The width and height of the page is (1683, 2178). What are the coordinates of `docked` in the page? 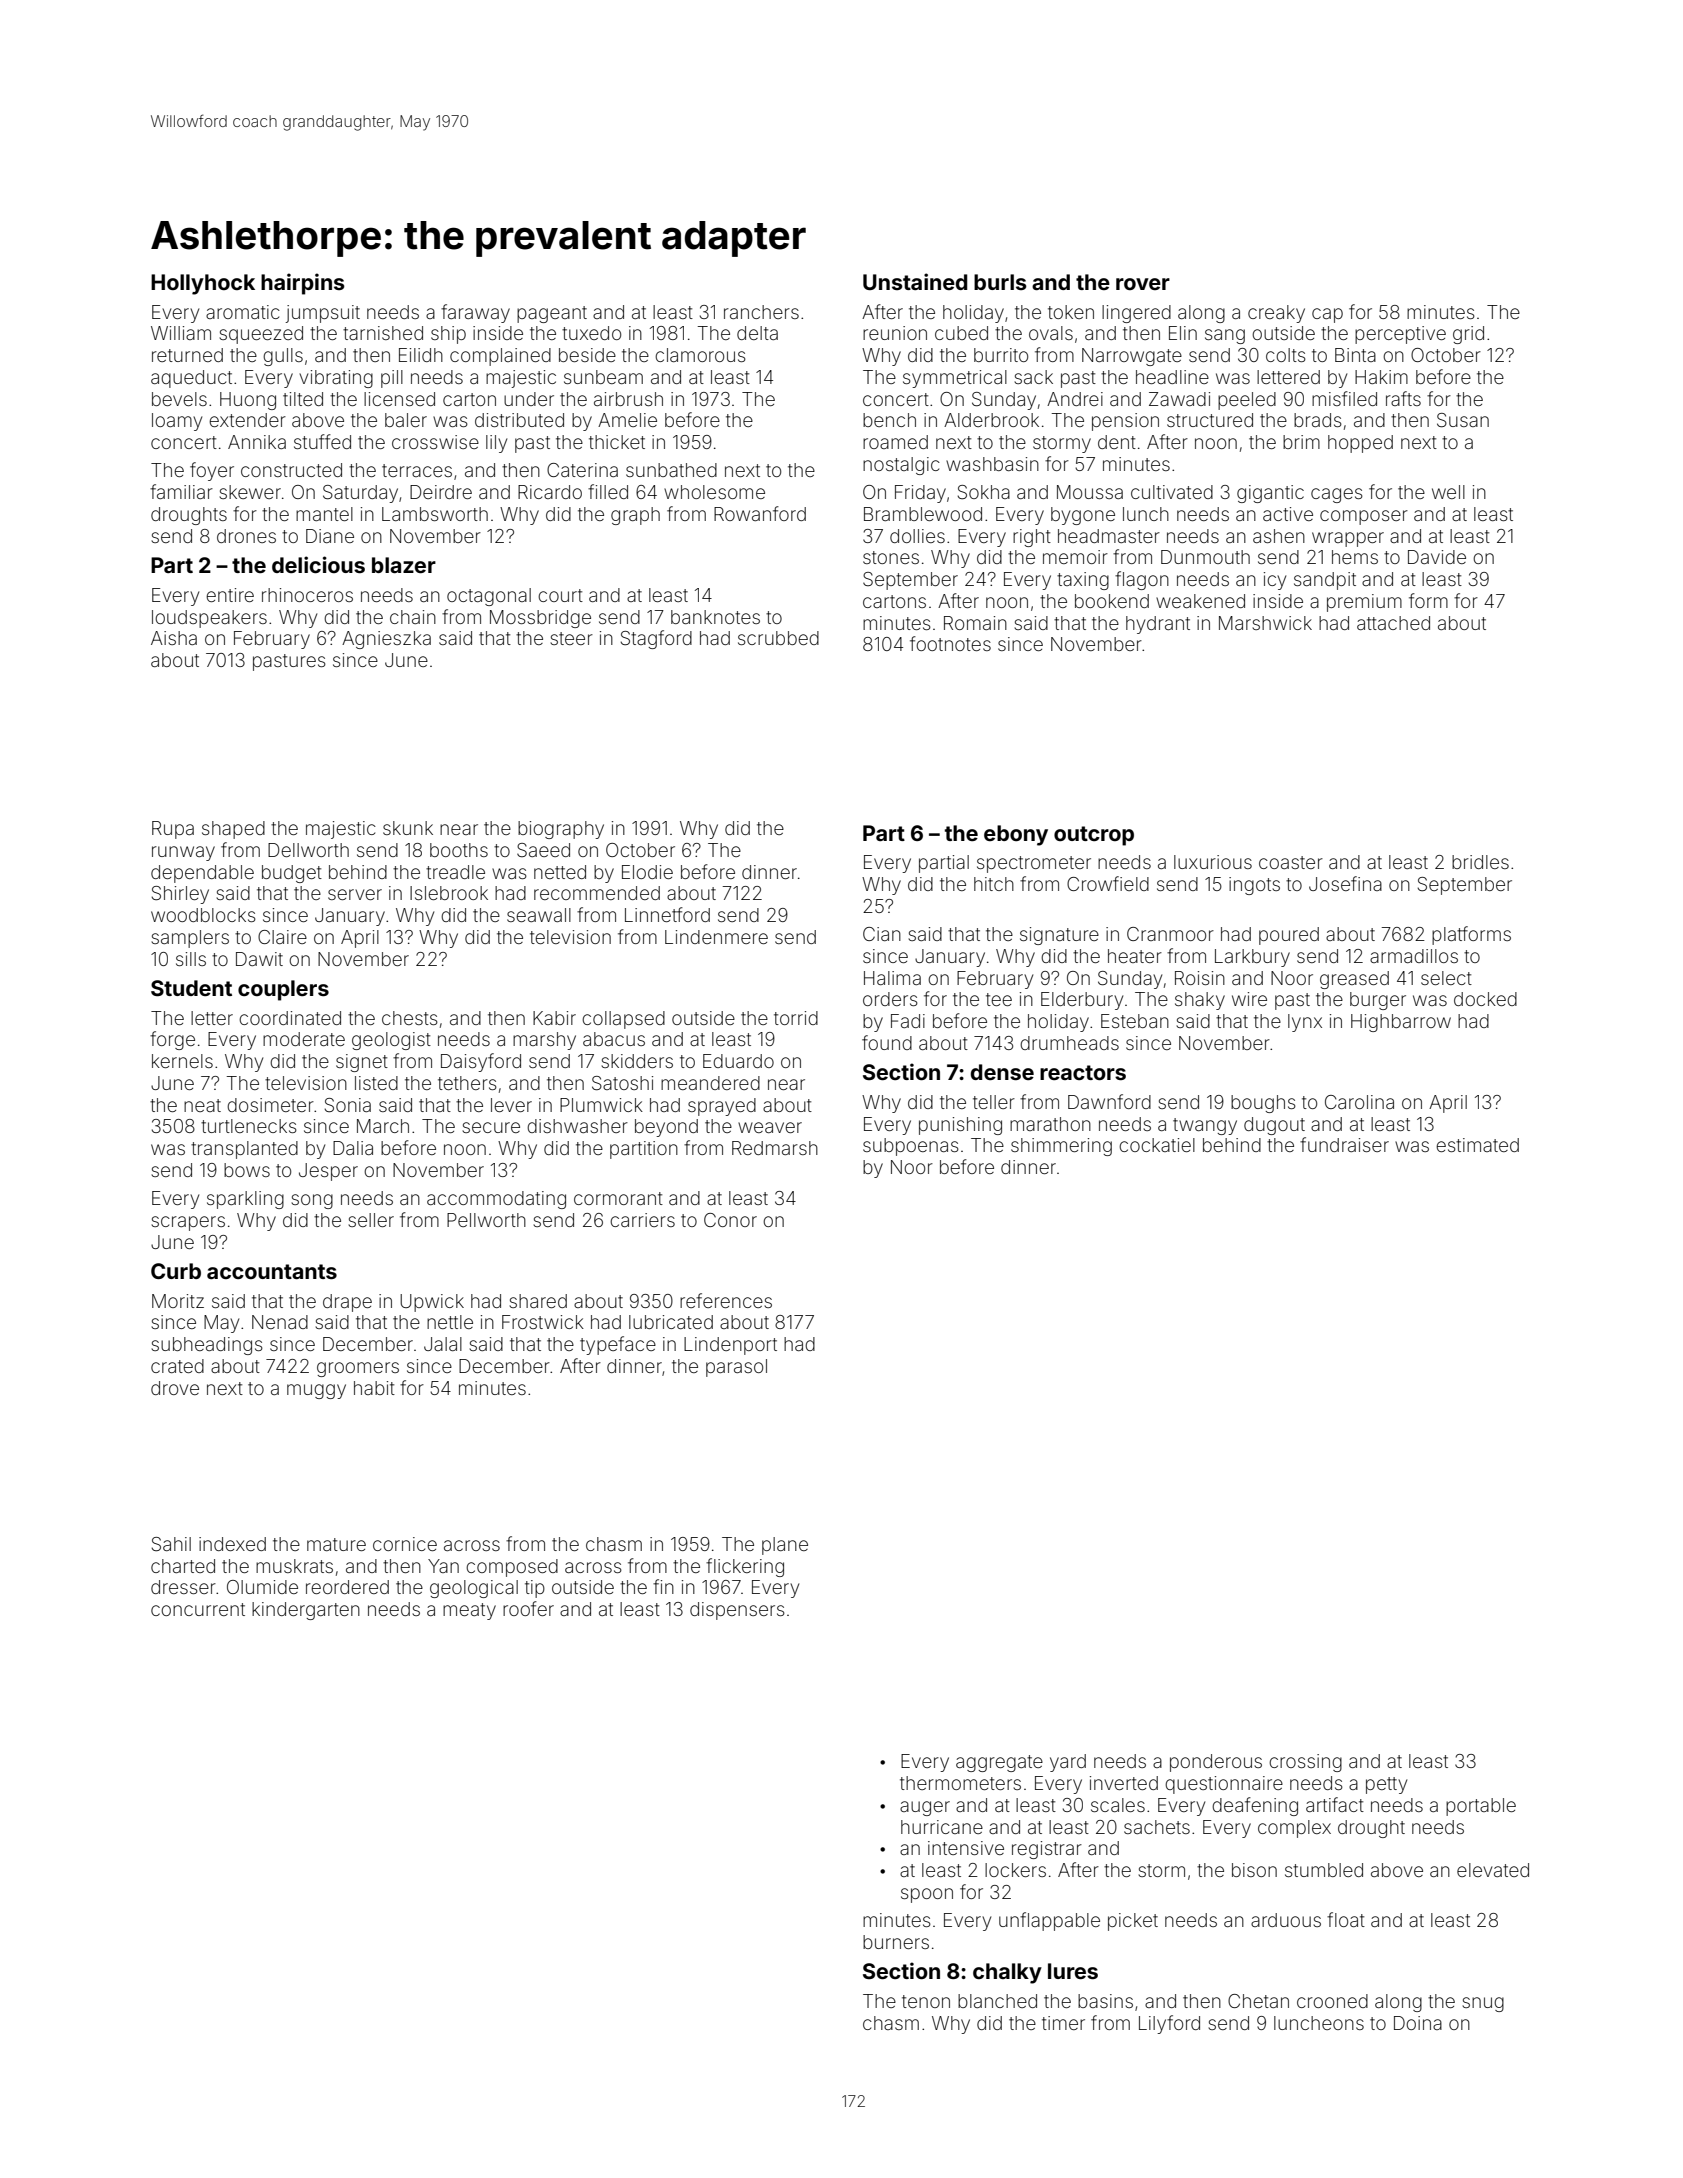 It's located at (1485, 999).
